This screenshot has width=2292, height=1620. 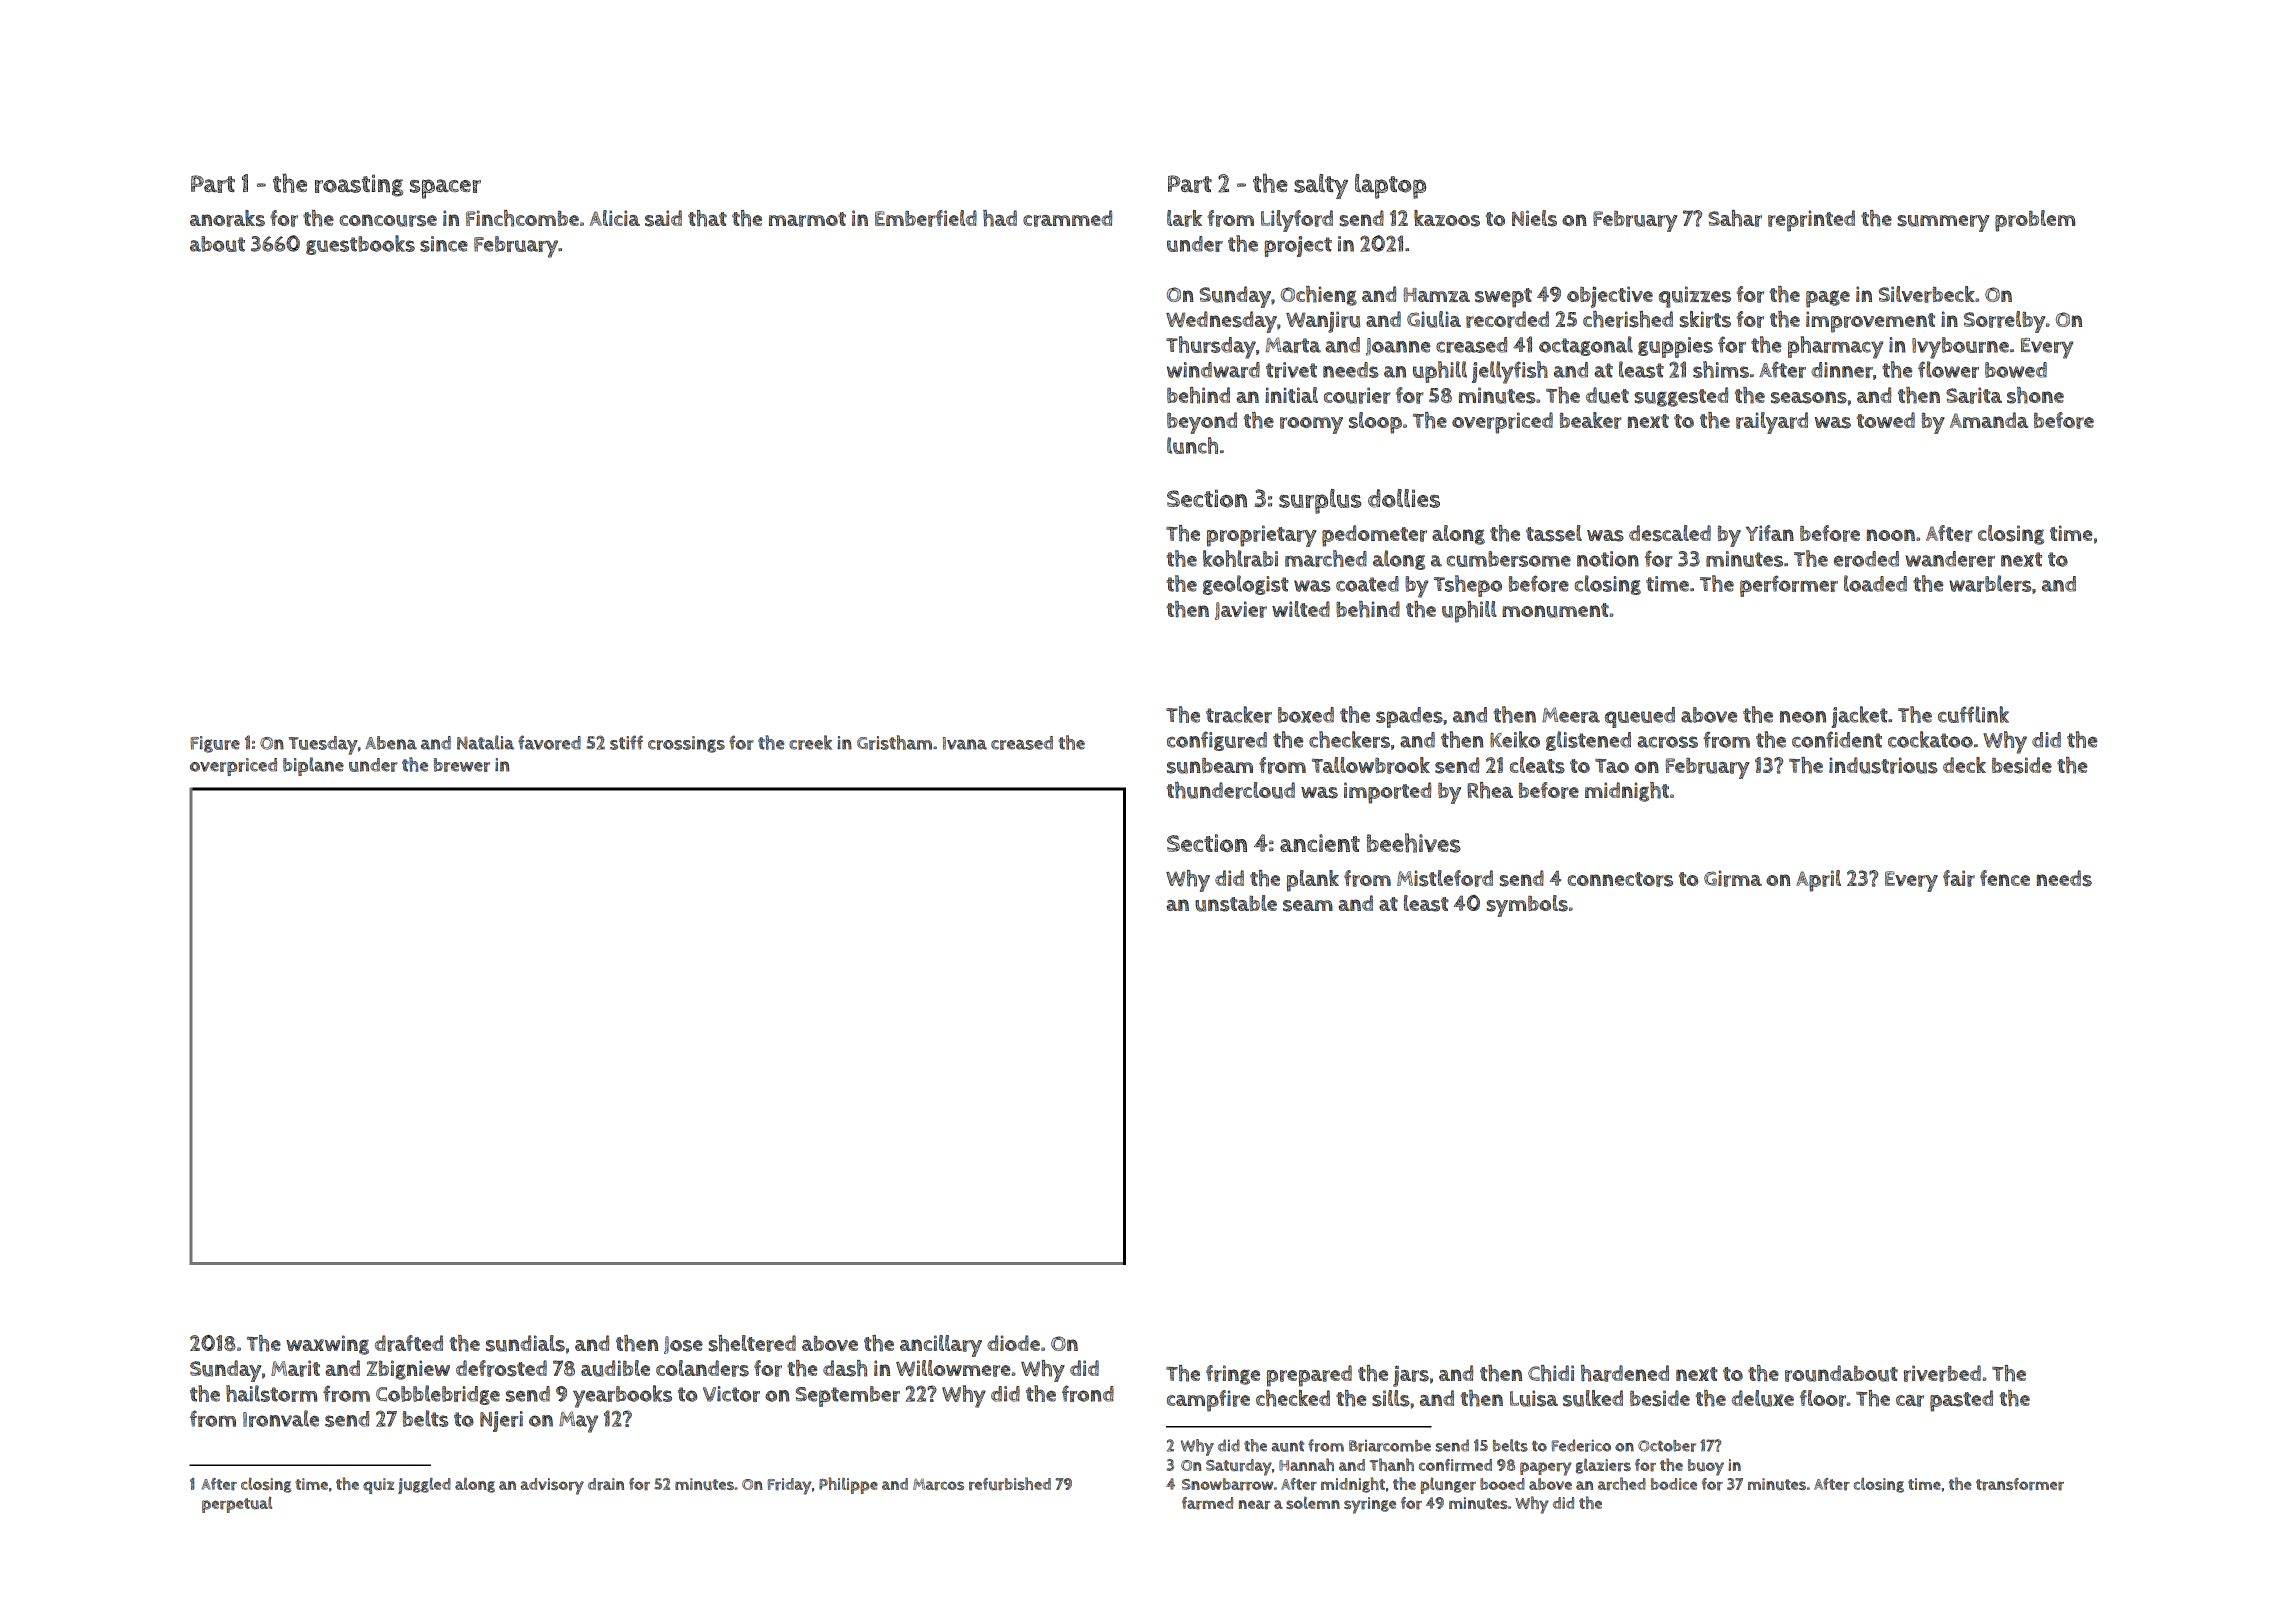 What do you see at coordinates (237, 1504) in the screenshot?
I see `perpetual` at bounding box center [237, 1504].
